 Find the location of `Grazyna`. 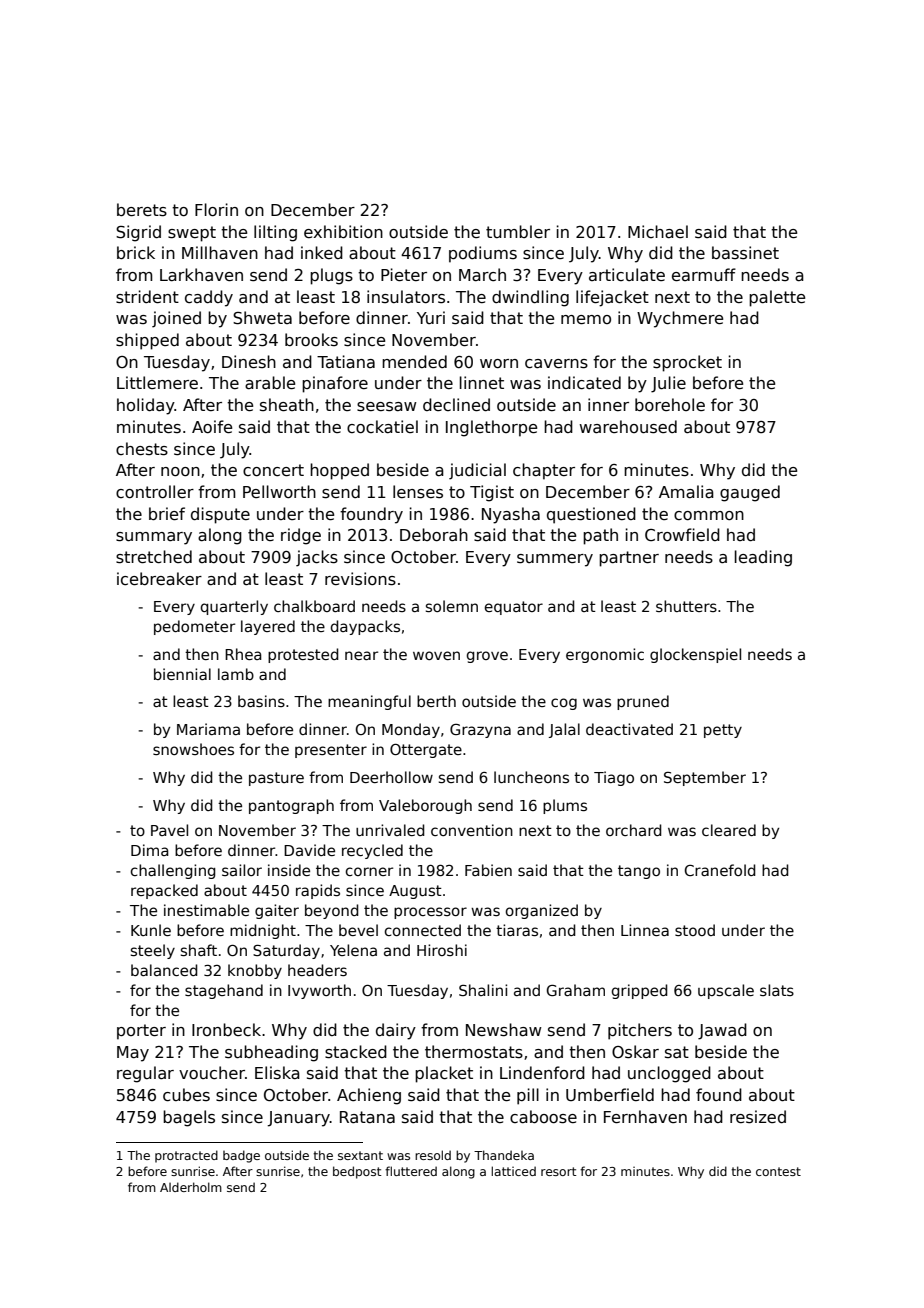

Grazyna is located at coordinates (480, 731).
